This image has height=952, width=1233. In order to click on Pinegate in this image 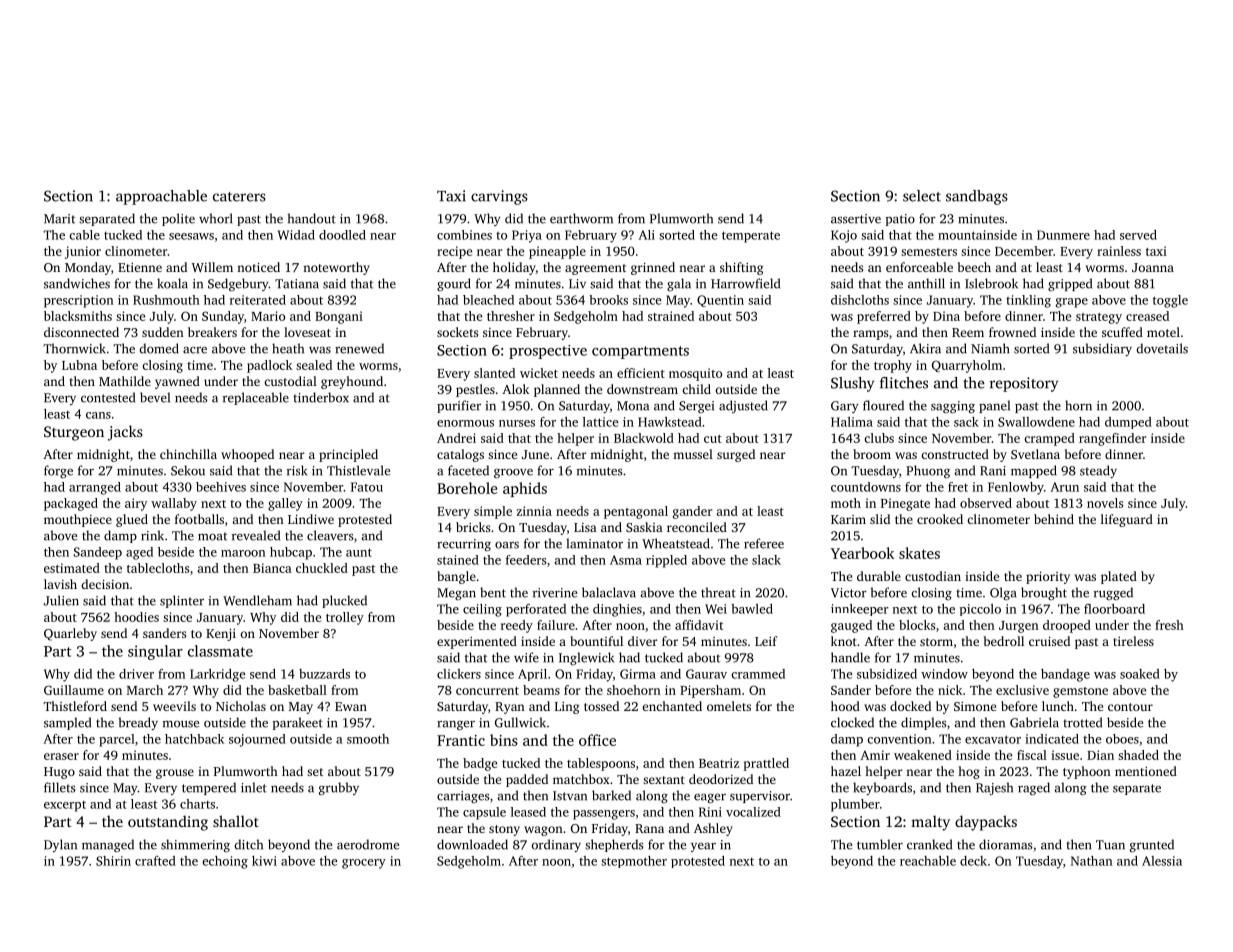, I will do `click(905, 504)`.
